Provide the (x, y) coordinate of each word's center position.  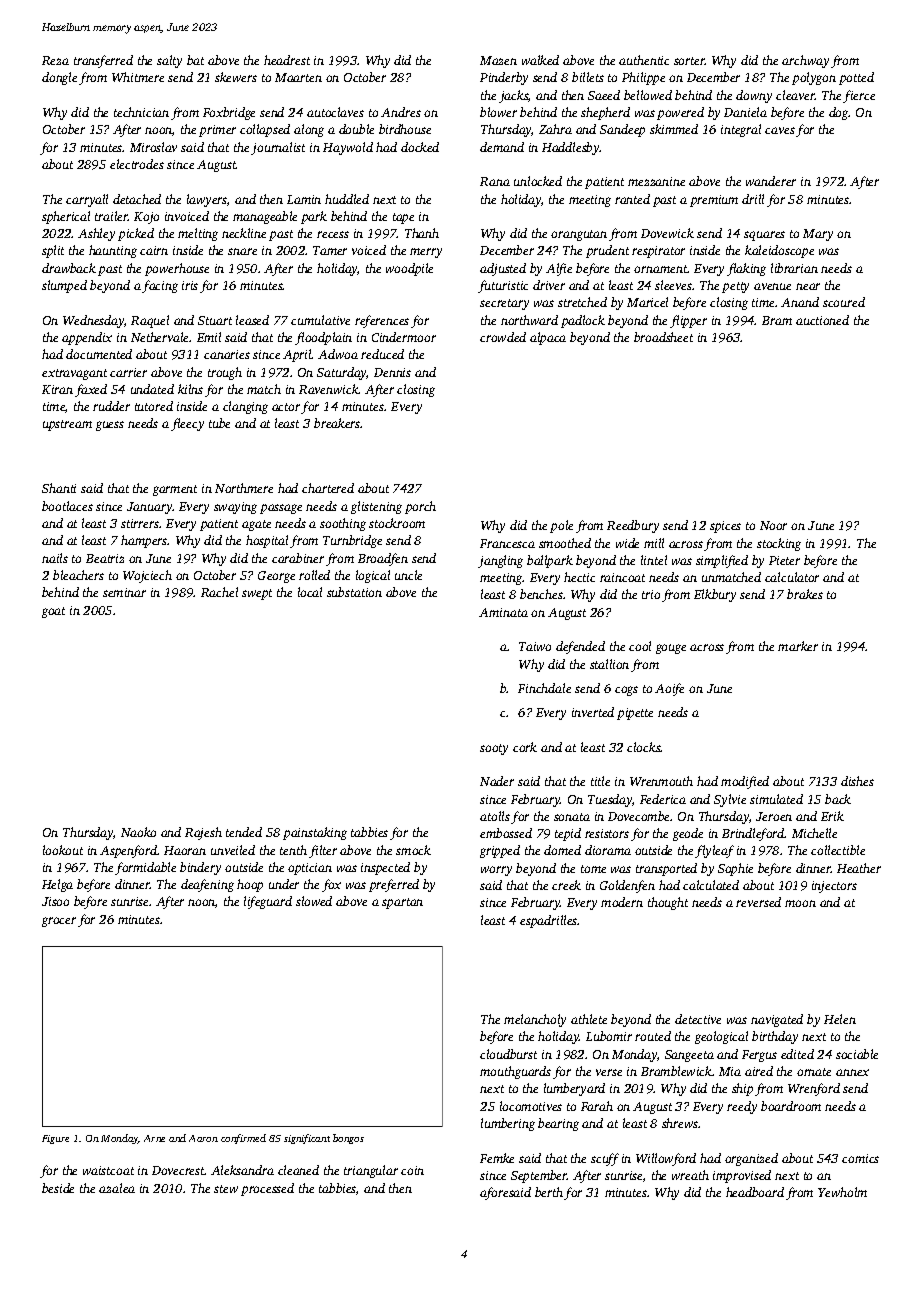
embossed (506, 833)
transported (666, 869)
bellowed (648, 95)
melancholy (535, 1020)
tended (244, 832)
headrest (287, 60)
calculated (711, 885)
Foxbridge (229, 113)
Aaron (203, 1138)
